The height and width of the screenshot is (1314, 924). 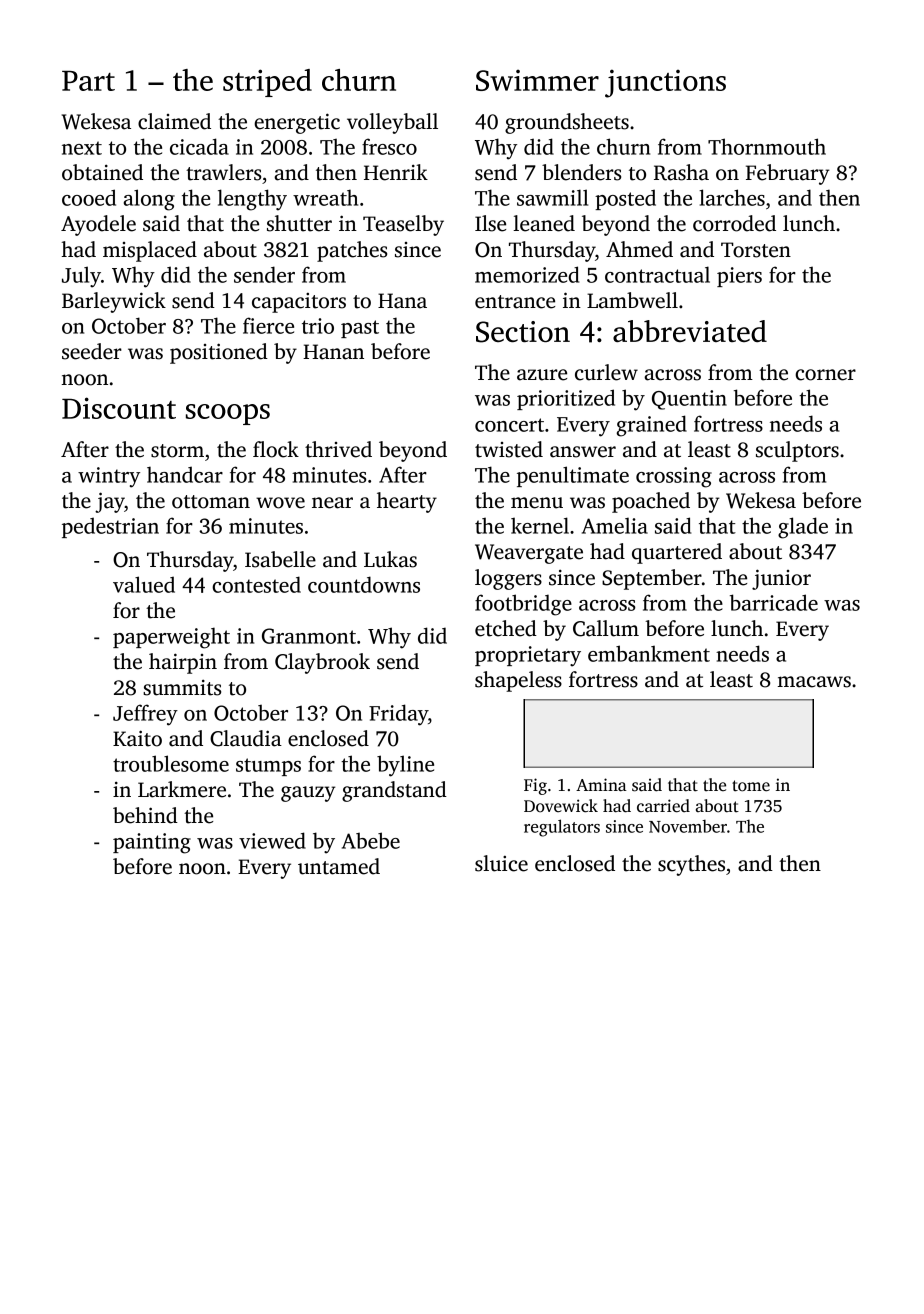 What do you see at coordinates (152, 843) in the screenshot?
I see `painting` at bounding box center [152, 843].
